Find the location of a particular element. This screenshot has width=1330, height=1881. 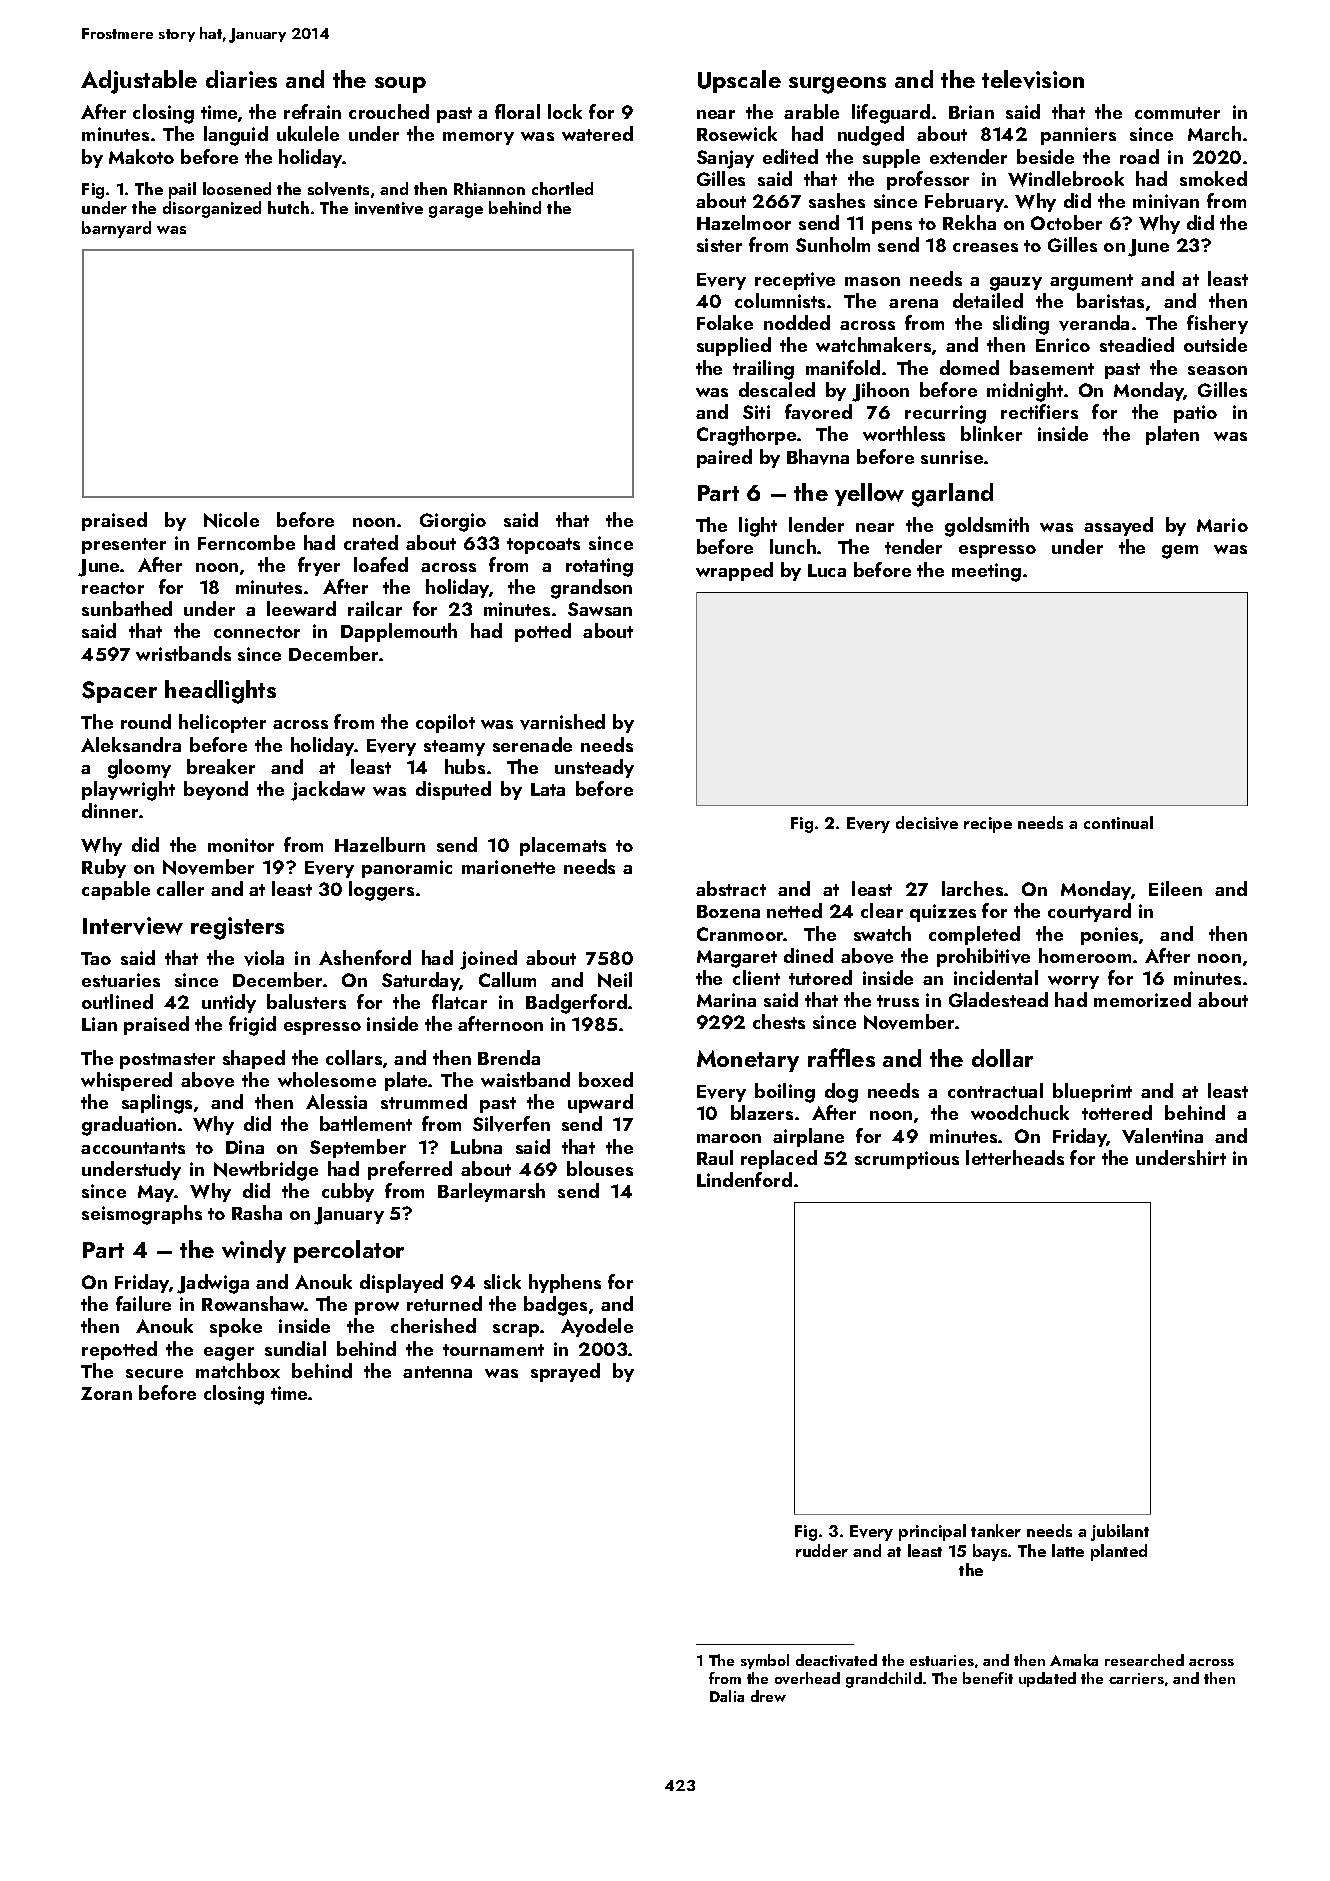

Zoran is located at coordinates (106, 1393).
